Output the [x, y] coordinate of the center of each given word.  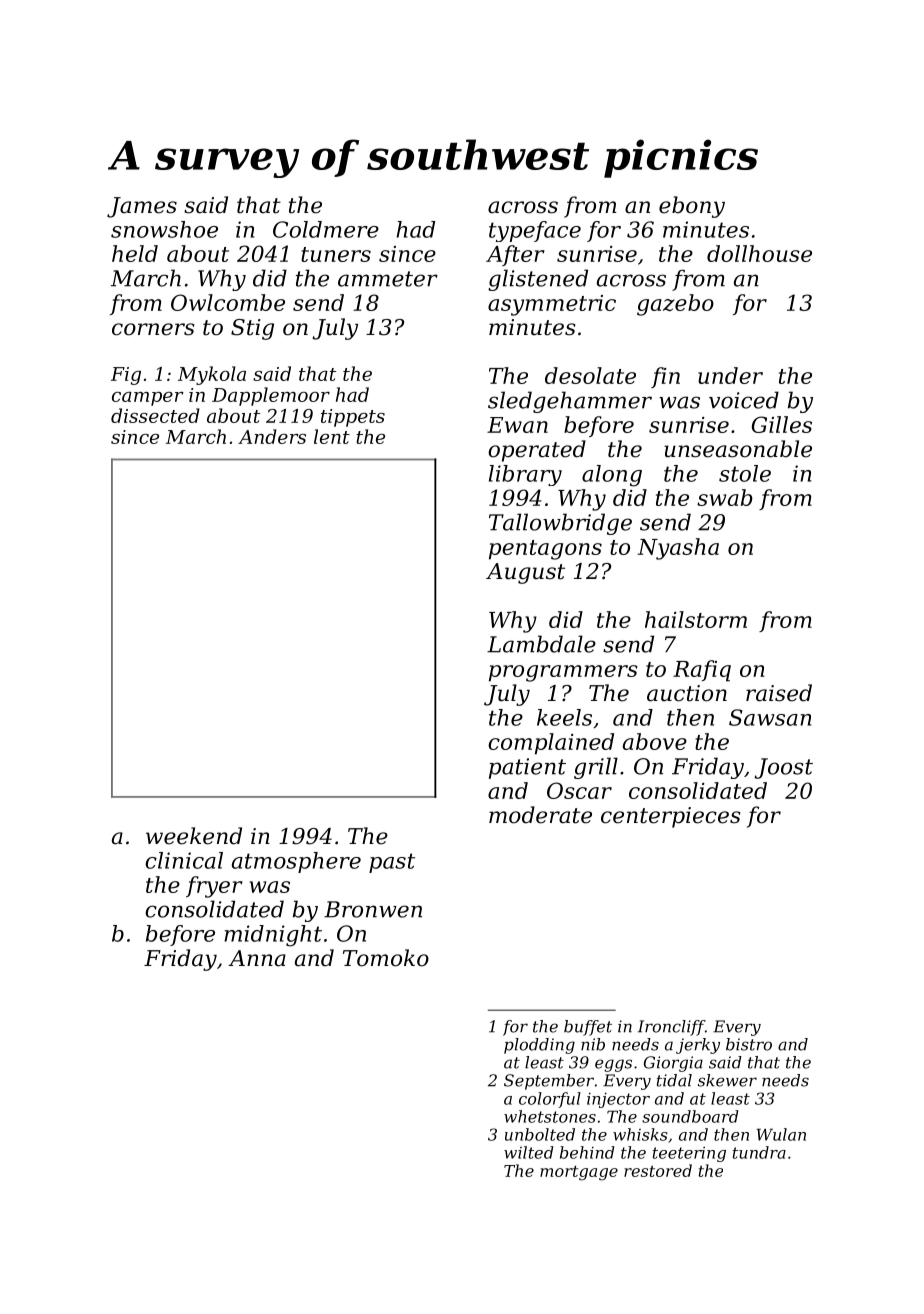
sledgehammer [570, 402]
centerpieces [671, 817]
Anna [257, 958]
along [612, 476]
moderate [540, 815]
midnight [273, 936]
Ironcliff [671, 1028]
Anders [272, 436]
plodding [539, 1046]
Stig [252, 329]
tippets [353, 418]
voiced [744, 400]
